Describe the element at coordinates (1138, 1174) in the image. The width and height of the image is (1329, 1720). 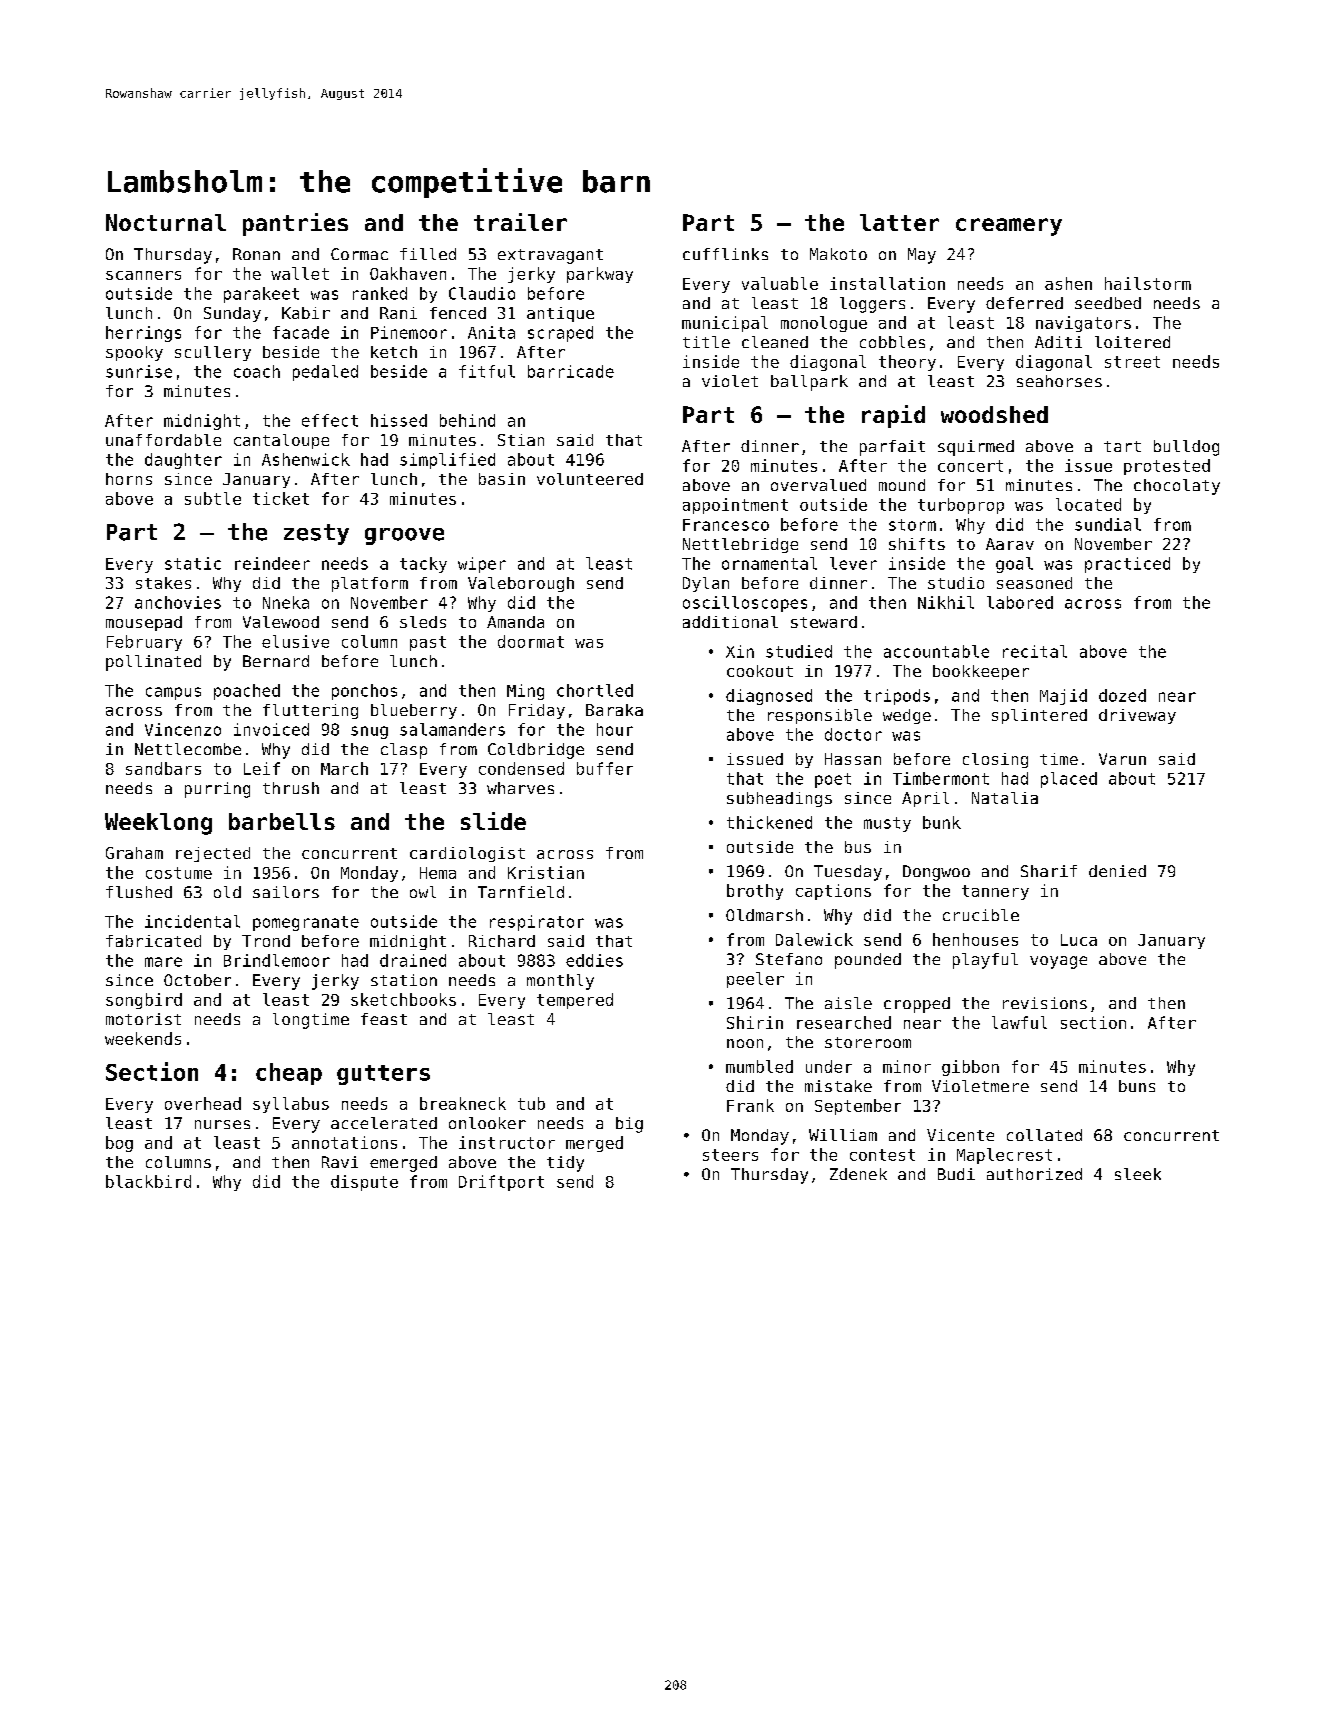
I see `sleek` at that location.
